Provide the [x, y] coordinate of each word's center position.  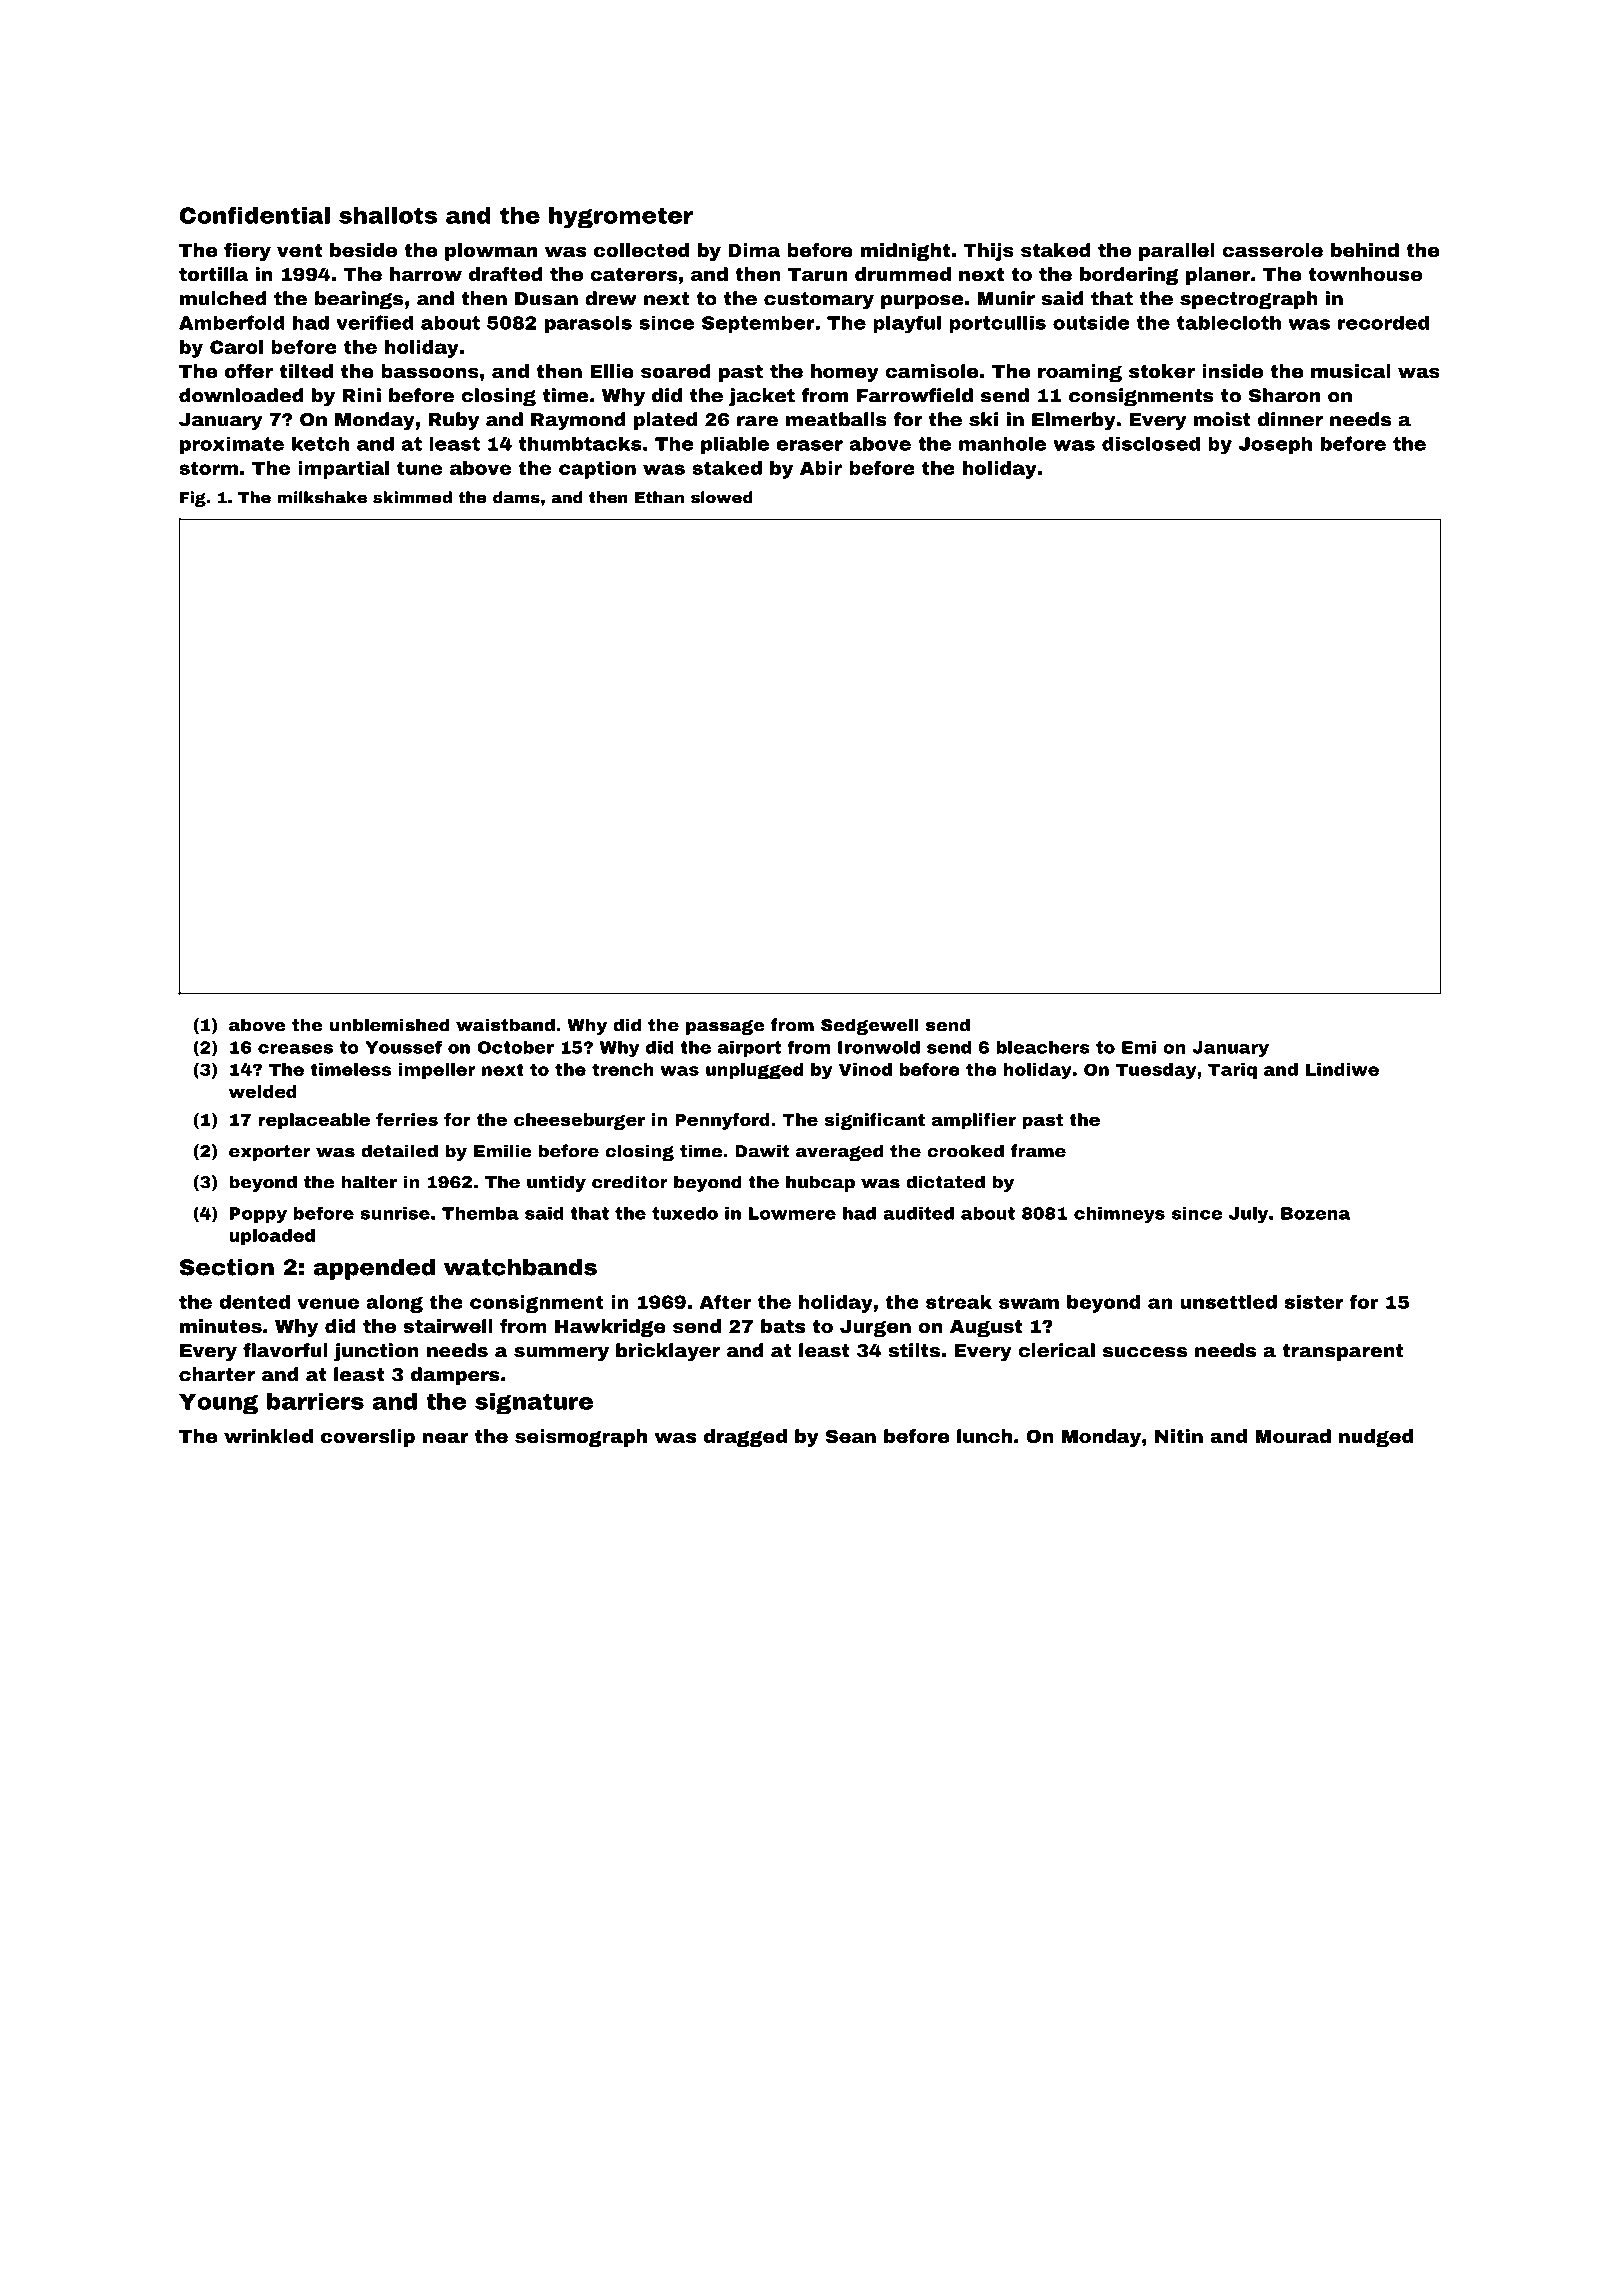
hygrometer [621, 217]
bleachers [1043, 1047]
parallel [1177, 252]
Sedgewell [870, 1026]
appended [374, 1269]
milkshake [322, 497]
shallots [388, 215]
